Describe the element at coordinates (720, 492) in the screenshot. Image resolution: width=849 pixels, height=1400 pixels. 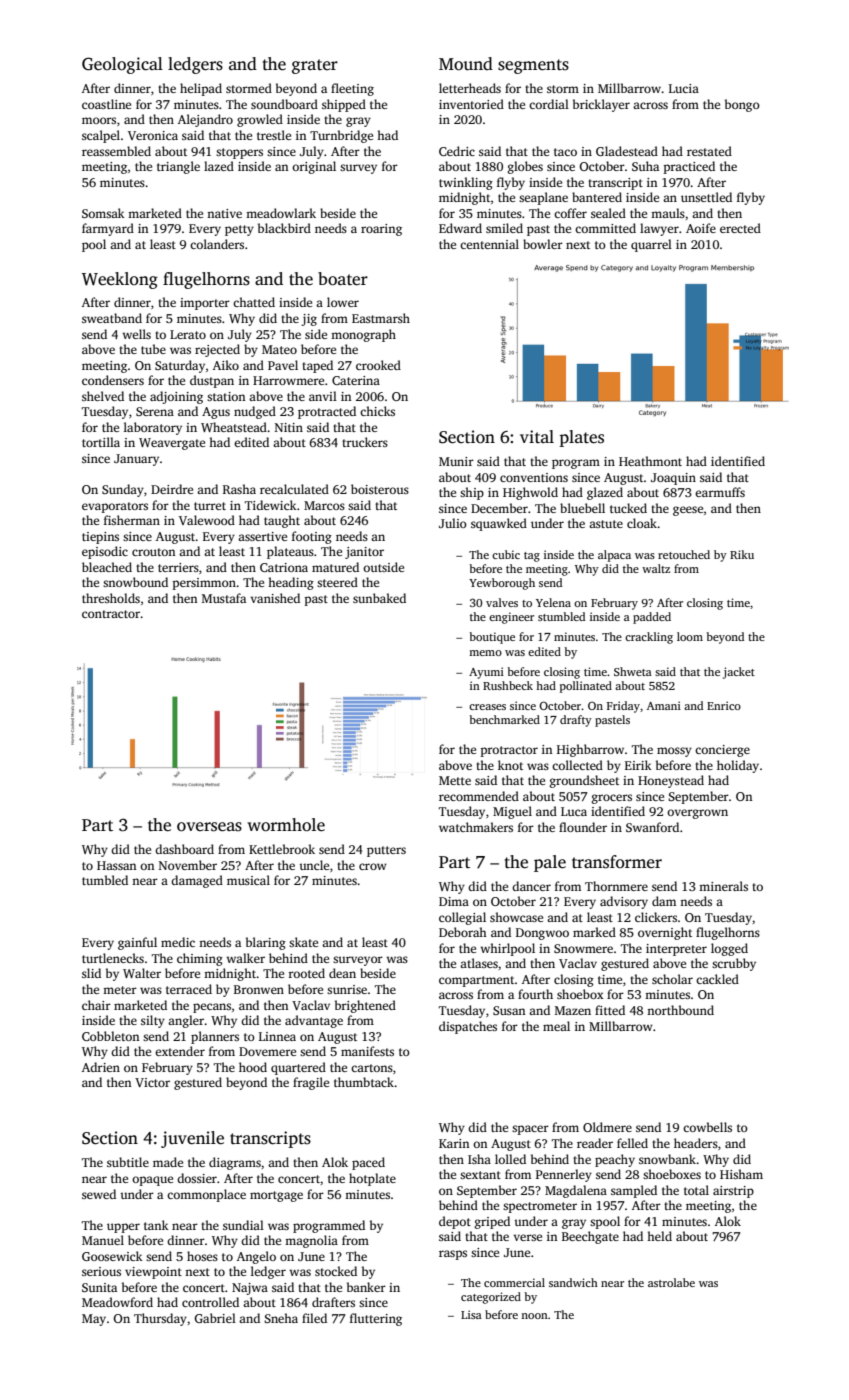
I see `earmuffs` at that location.
